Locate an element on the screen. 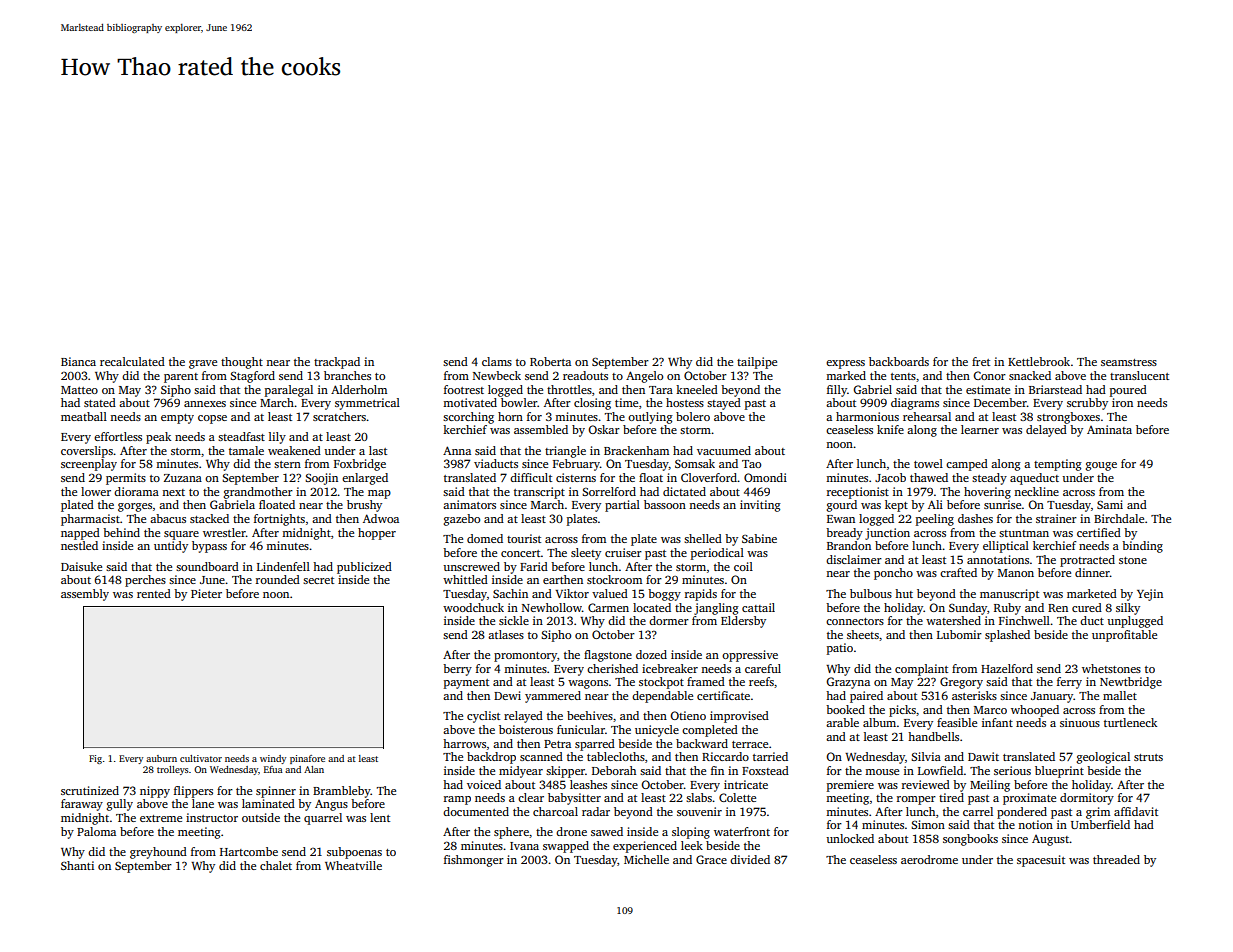 The image size is (1233, 952). Angus is located at coordinates (331, 805).
